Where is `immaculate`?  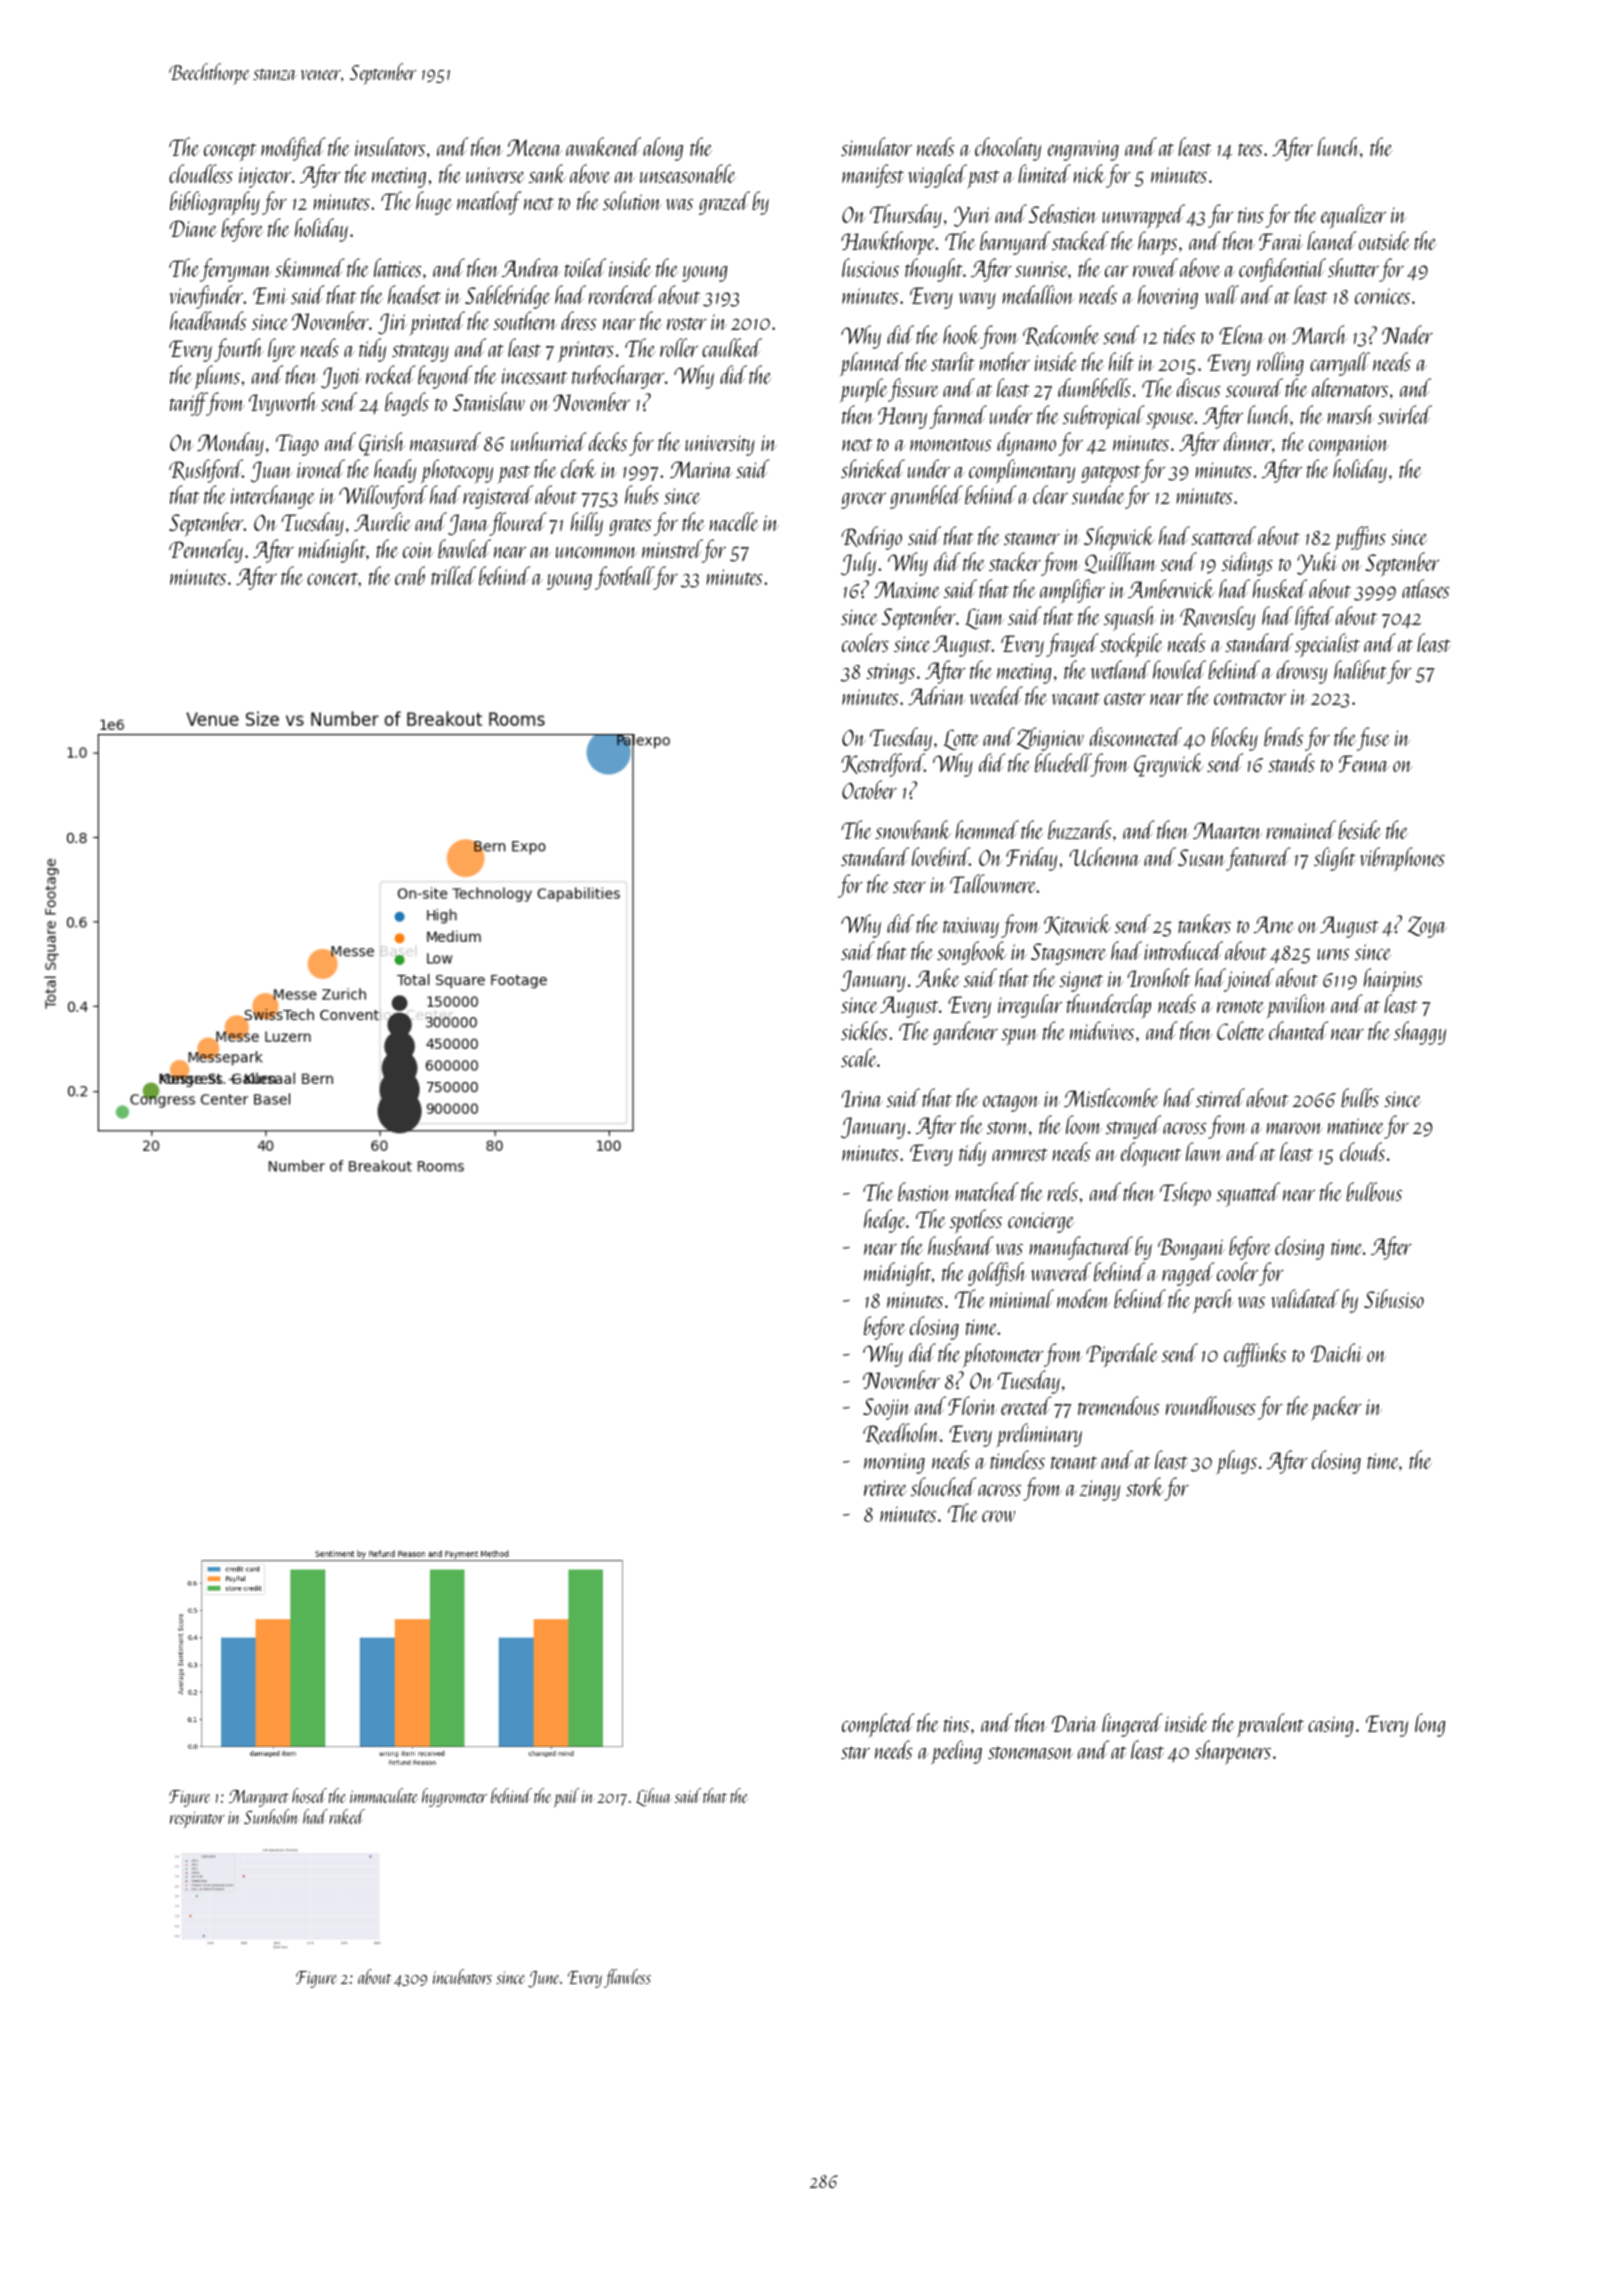
immaculate is located at coordinates (384, 1795).
